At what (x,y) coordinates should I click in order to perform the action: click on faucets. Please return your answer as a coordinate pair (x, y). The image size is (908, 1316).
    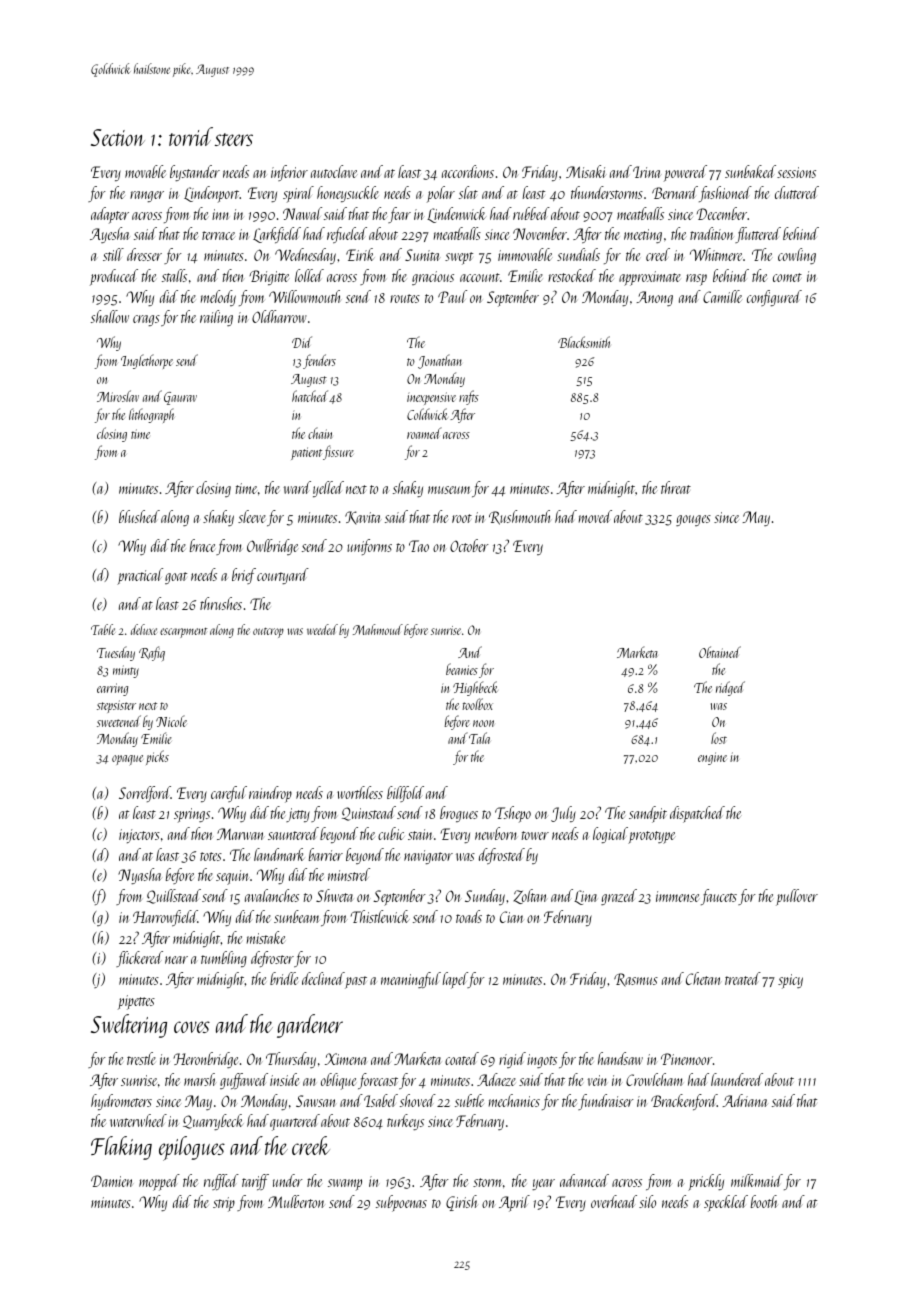
    Looking at the image, I should click on (719, 897).
